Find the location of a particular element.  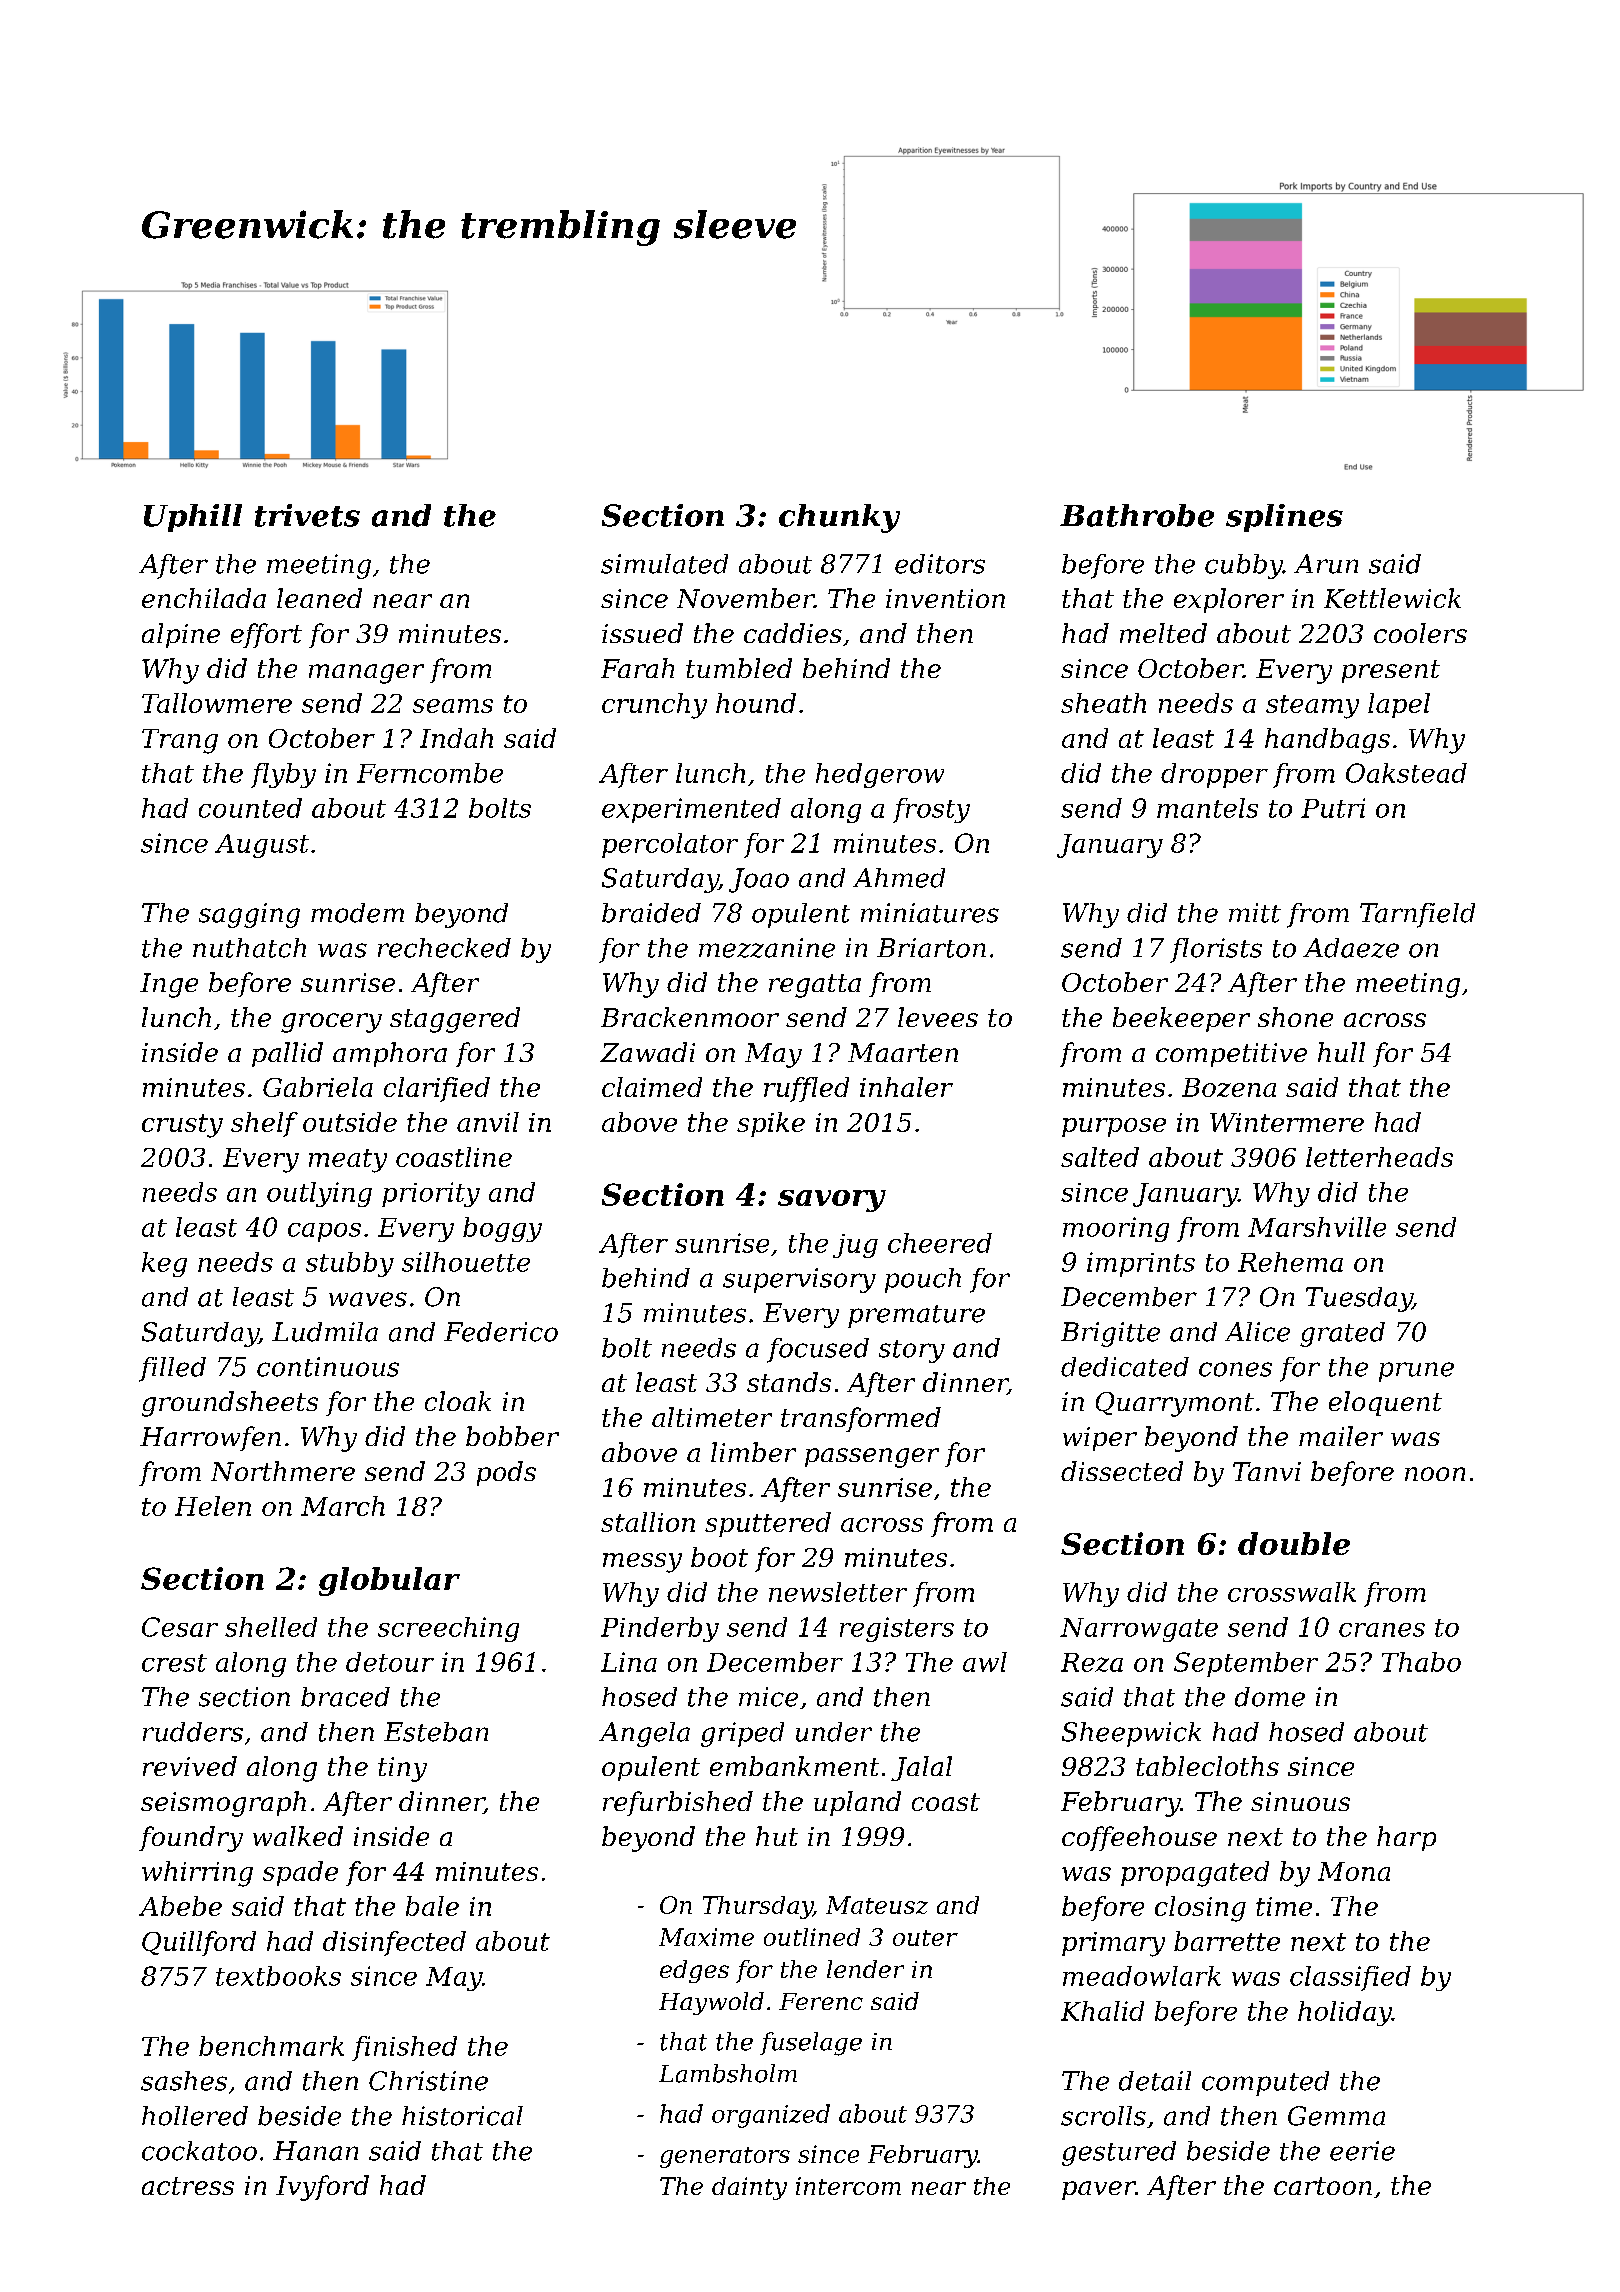

grated is located at coordinates (1342, 1334).
